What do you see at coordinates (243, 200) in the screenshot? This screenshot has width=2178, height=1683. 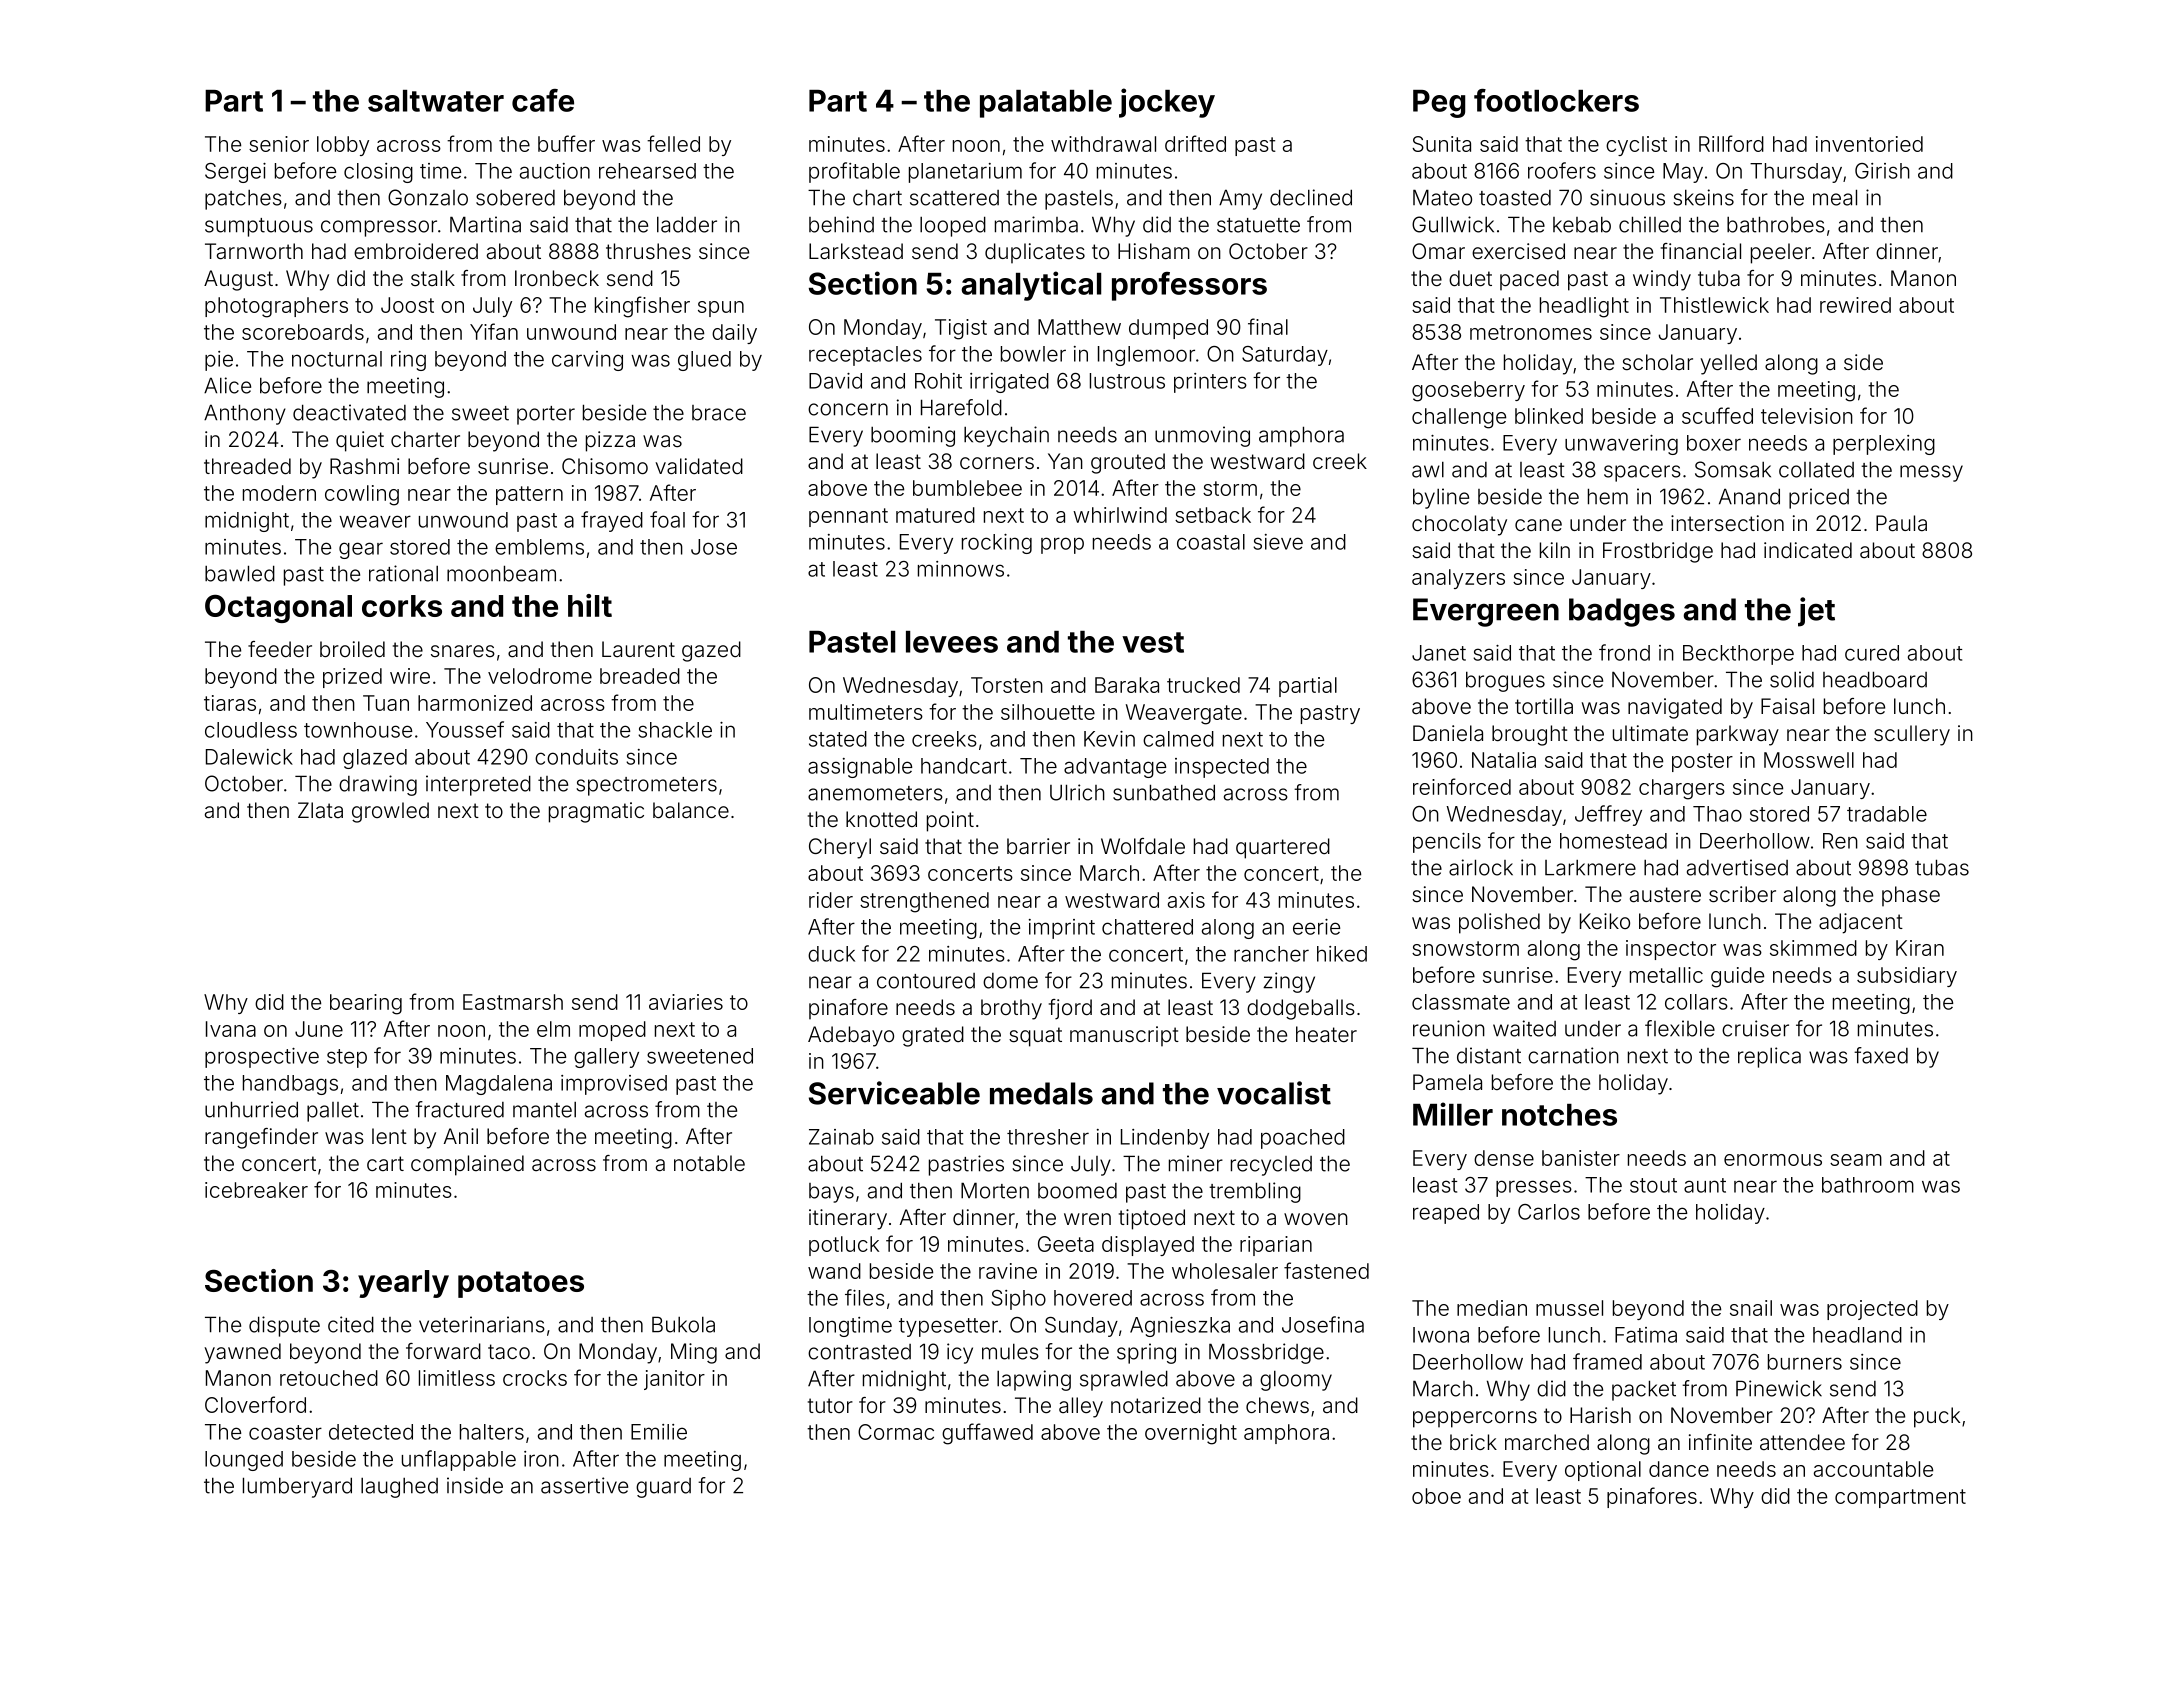 I see `patches` at bounding box center [243, 200].
